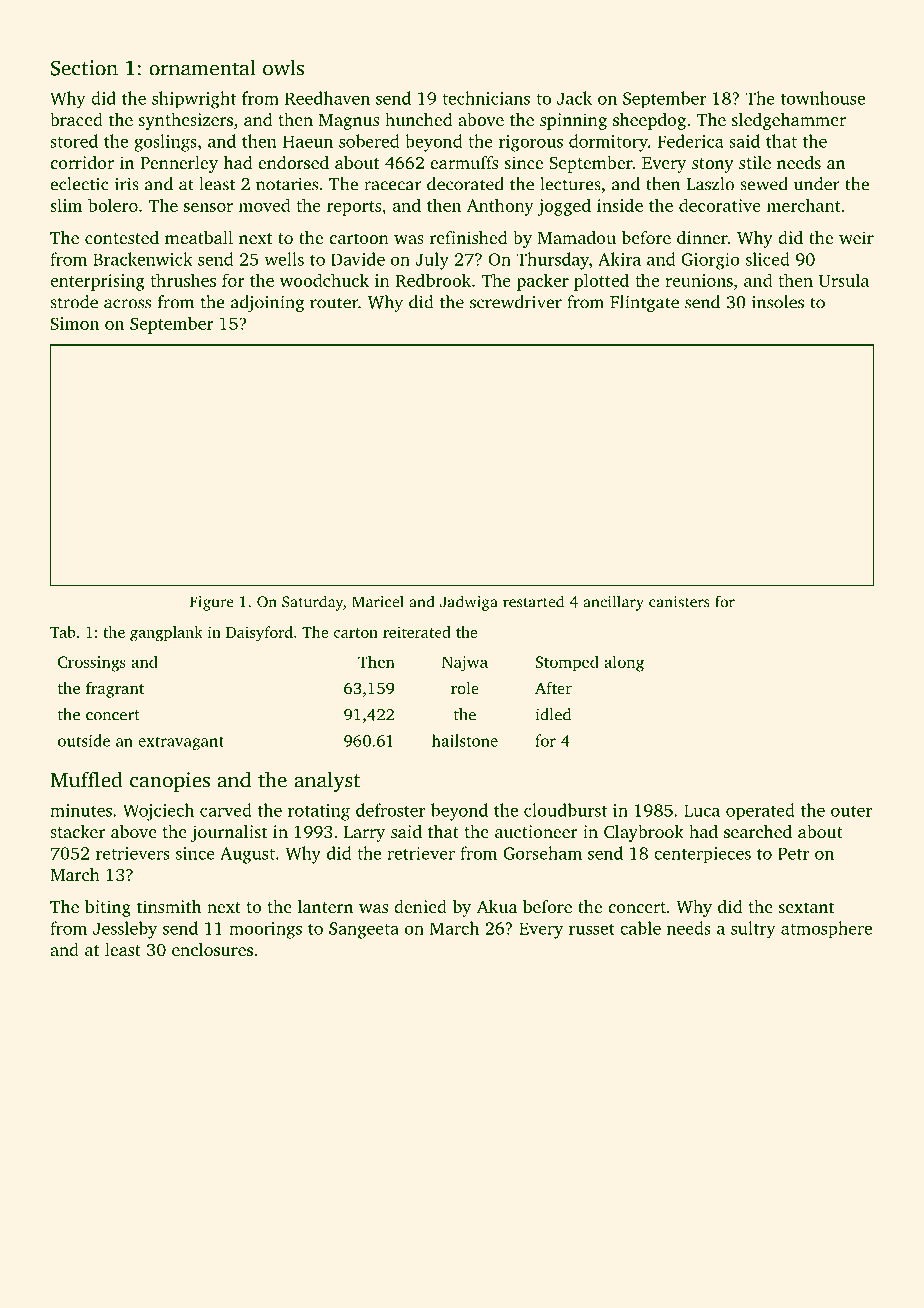 The image size is (924, 1308). What do you see at coordinates (212, 949) in the document?
I see `enclosures` at bounding box center [212, 949].
